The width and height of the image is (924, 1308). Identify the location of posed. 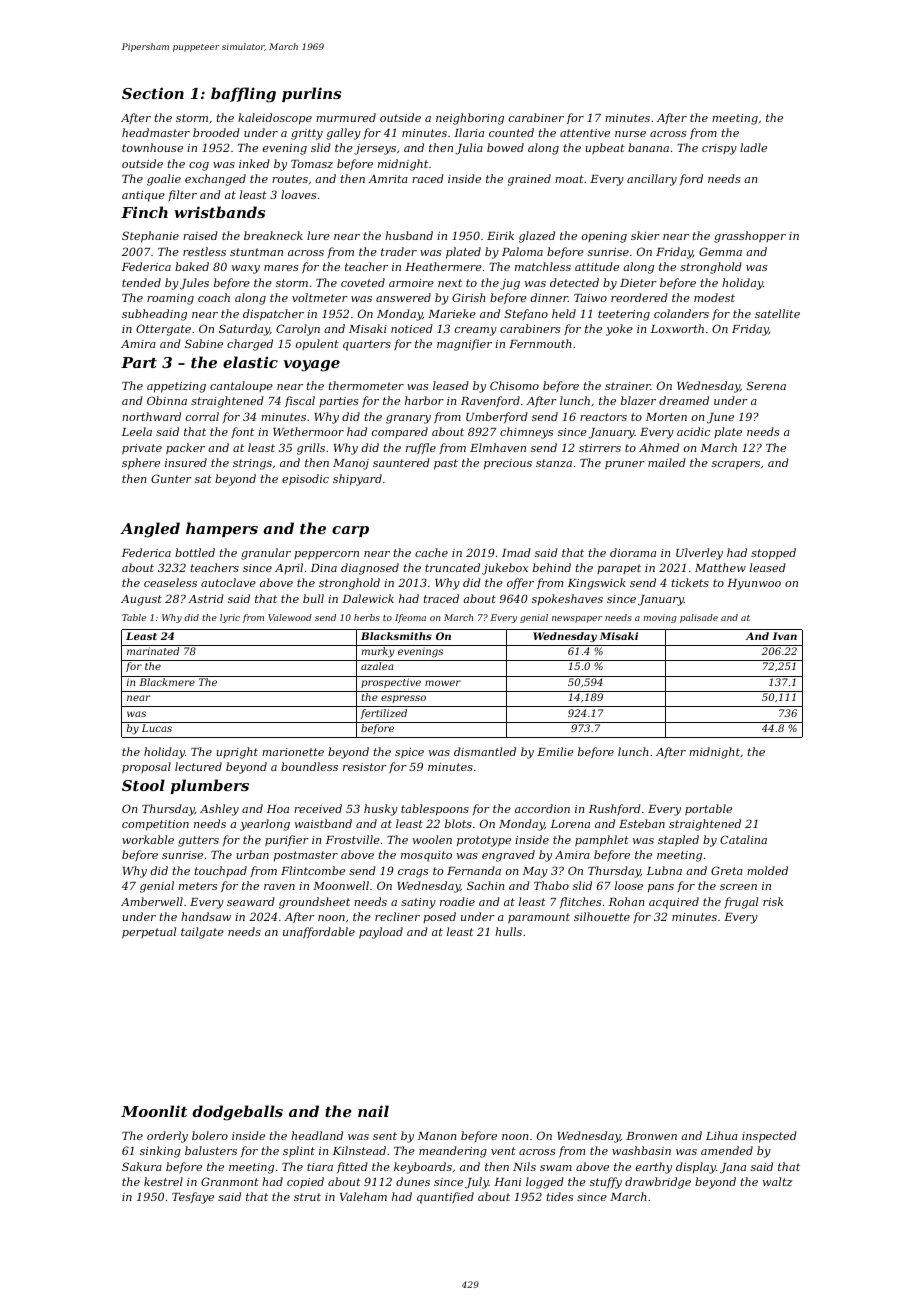
(439, 917).
